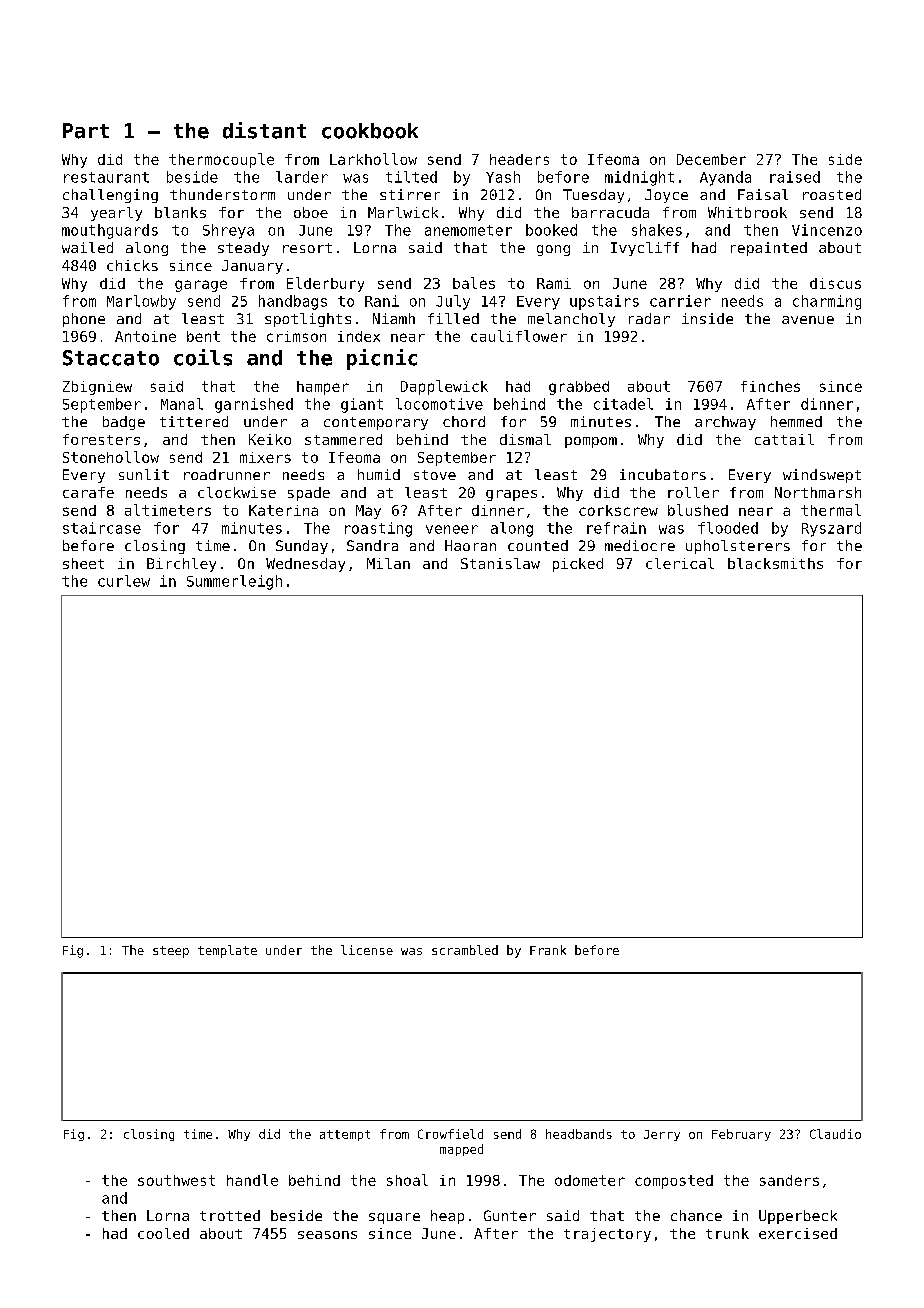 This document has height=1308, width=924. Describe the element at coordinates (106, 177) in the document. I see `restaurant` at that location.
